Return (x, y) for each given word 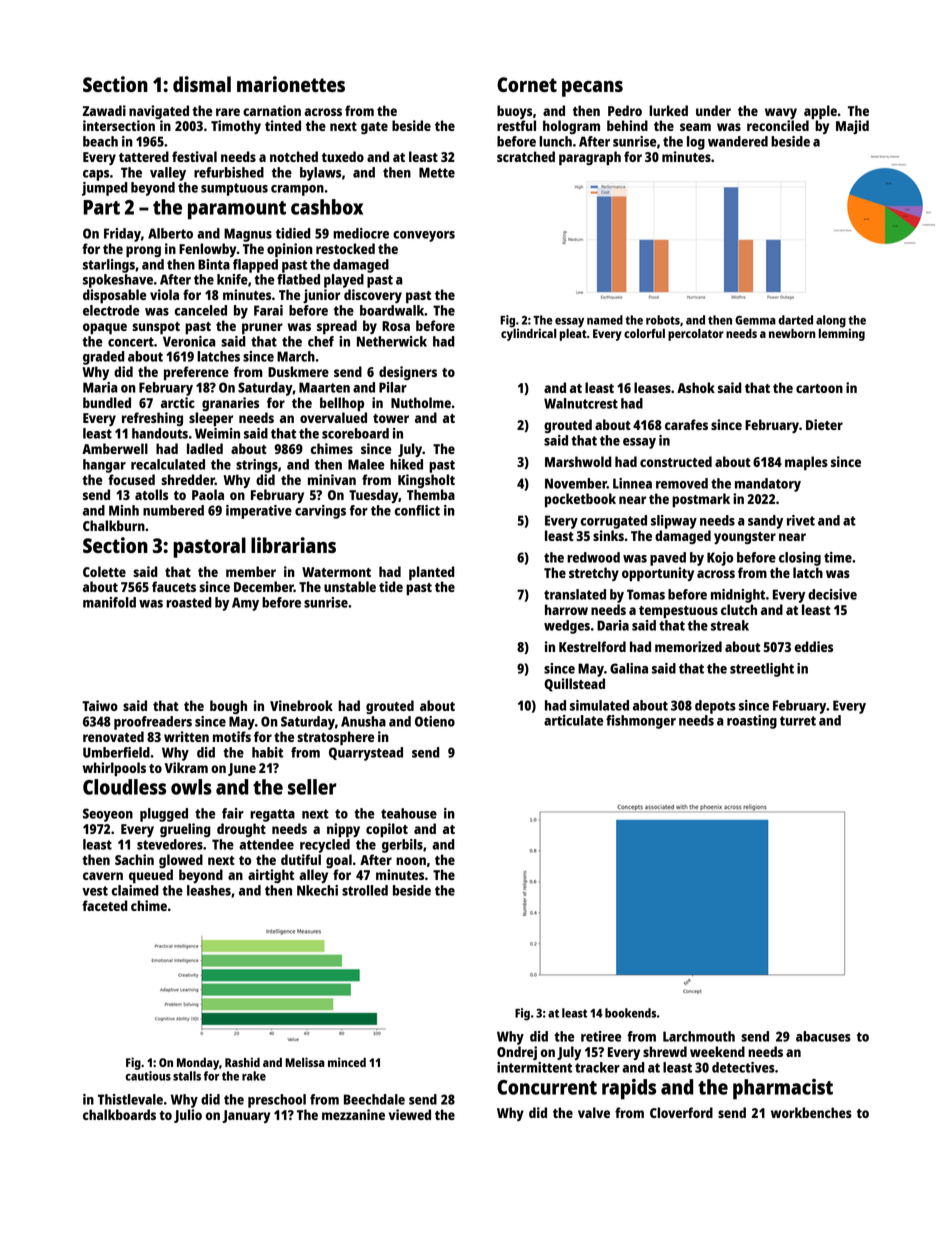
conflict (417, 510)
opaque (105, 329)
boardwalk (392, 310)
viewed (409, 1114)
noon (411, 861)
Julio (188, 1116)
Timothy (236, 127)
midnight (738, 596)
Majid (852, 127)
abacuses (823, 1036)
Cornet (527, 84)
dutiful (301, 859)
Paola (208, 494)
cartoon (819, 388)
